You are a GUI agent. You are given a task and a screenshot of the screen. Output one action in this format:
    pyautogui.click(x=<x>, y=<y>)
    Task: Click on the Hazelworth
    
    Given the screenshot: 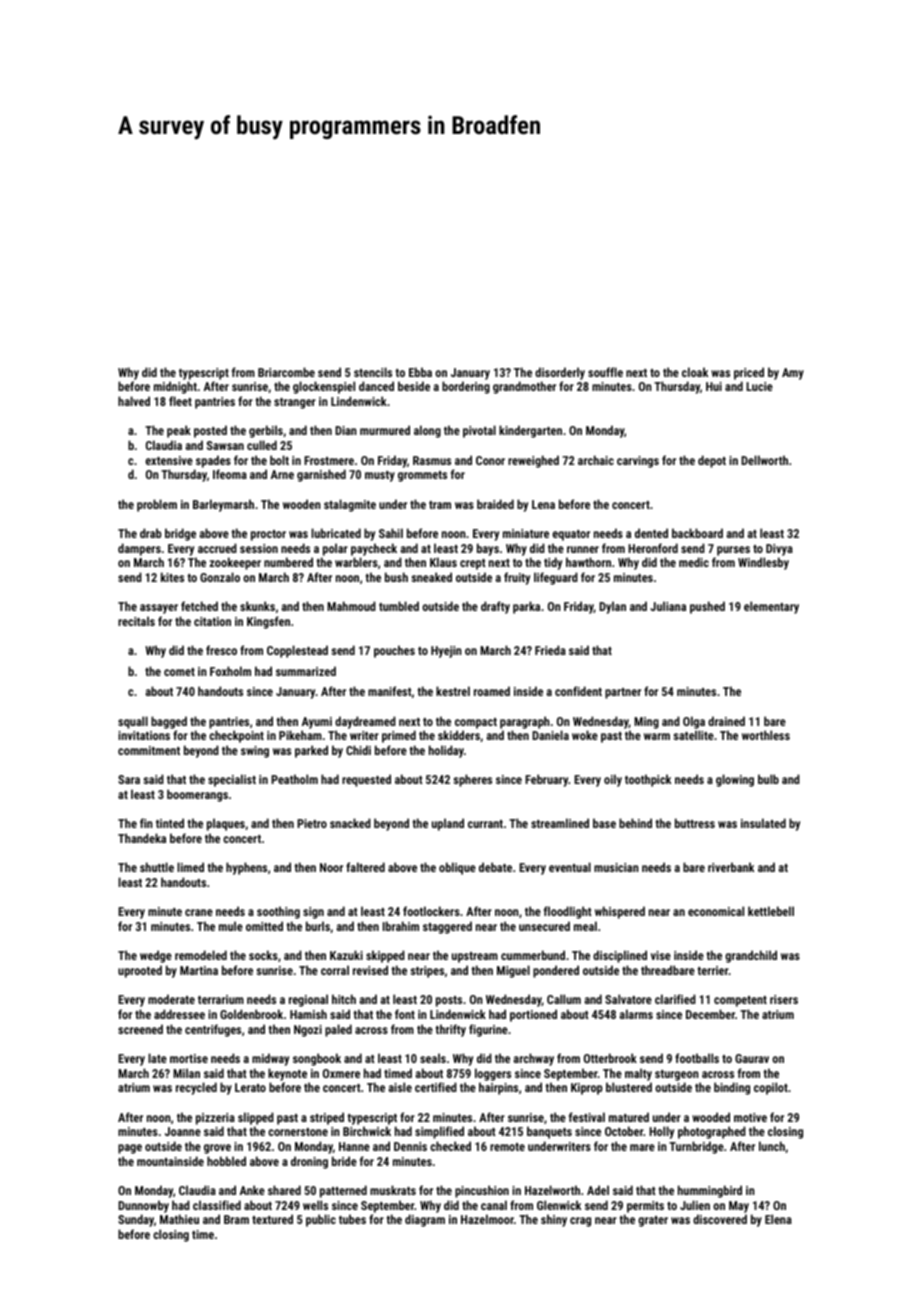 What is the action you would take?
    pyautogui.click(x=552, y=1190)
